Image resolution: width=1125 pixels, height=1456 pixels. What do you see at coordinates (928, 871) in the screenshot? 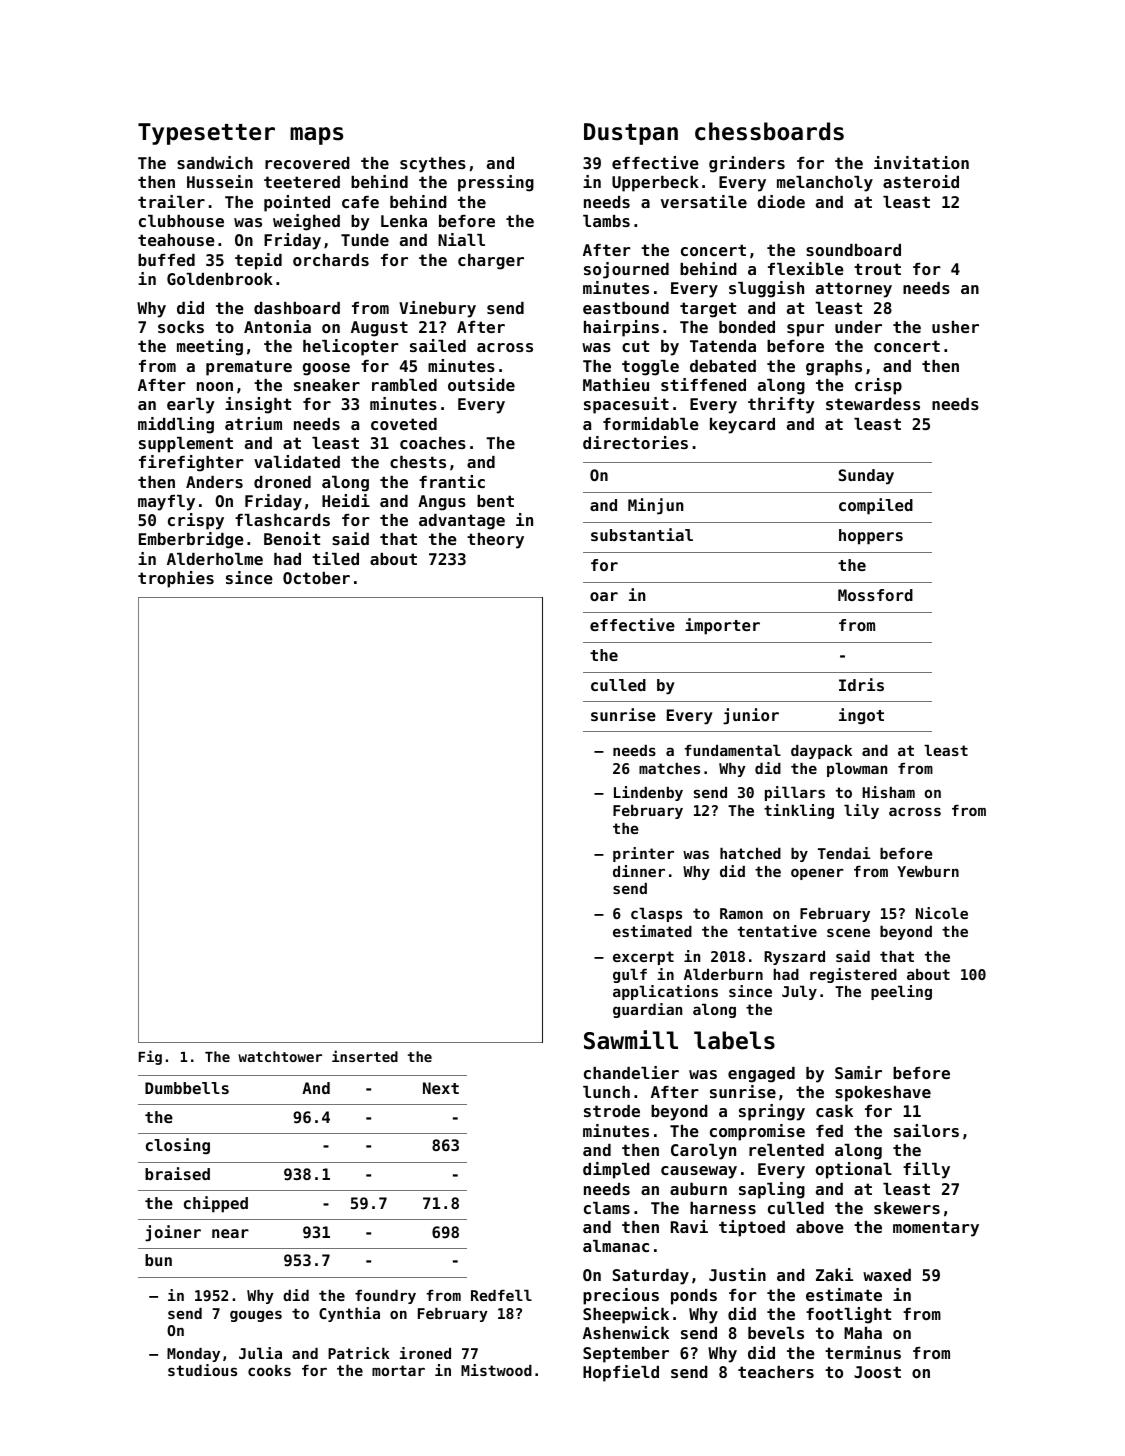
I see `Yewburn` at bounding box center [928, 871].
